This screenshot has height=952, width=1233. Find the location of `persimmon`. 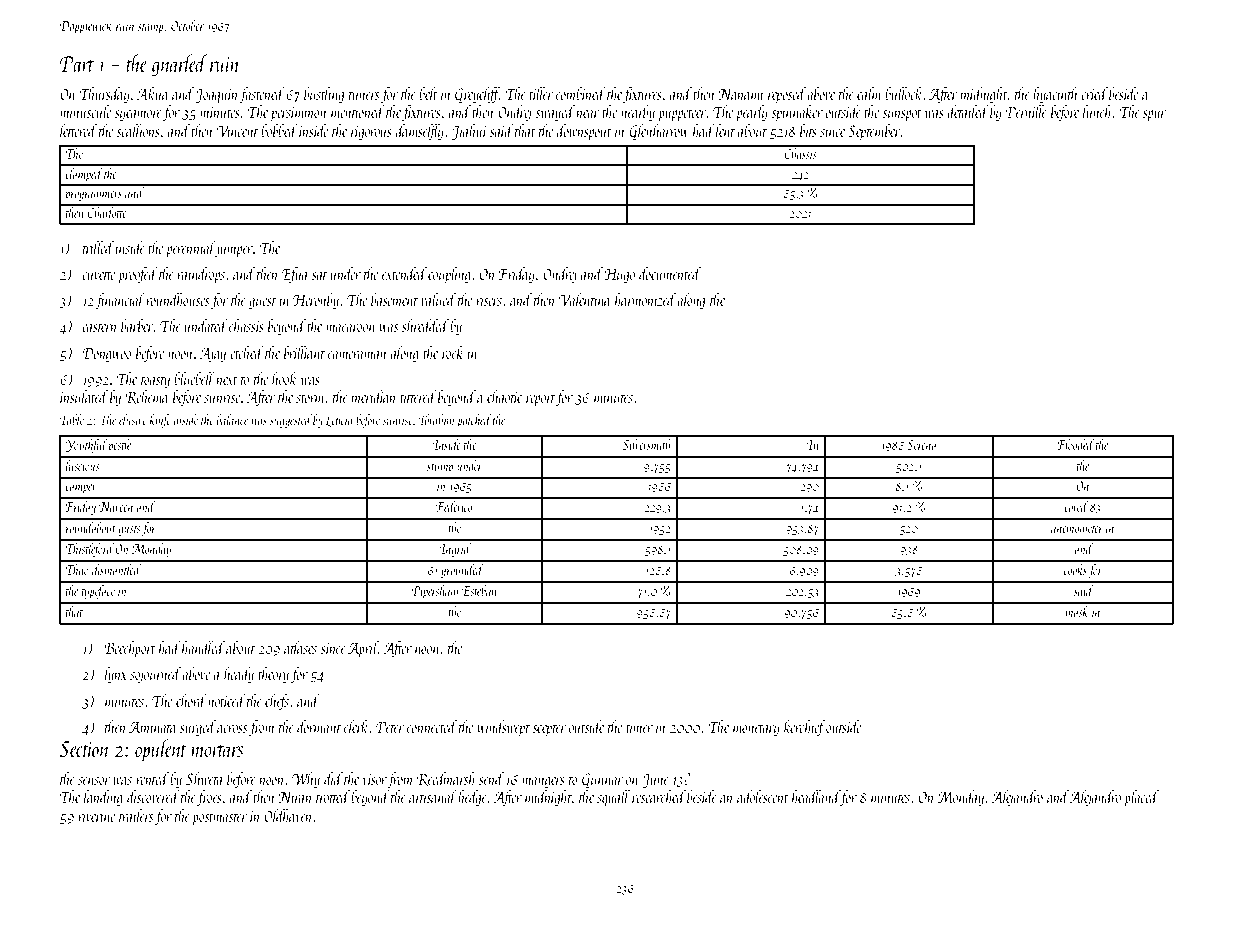

persimmon is located at coordinates (298, 114).
